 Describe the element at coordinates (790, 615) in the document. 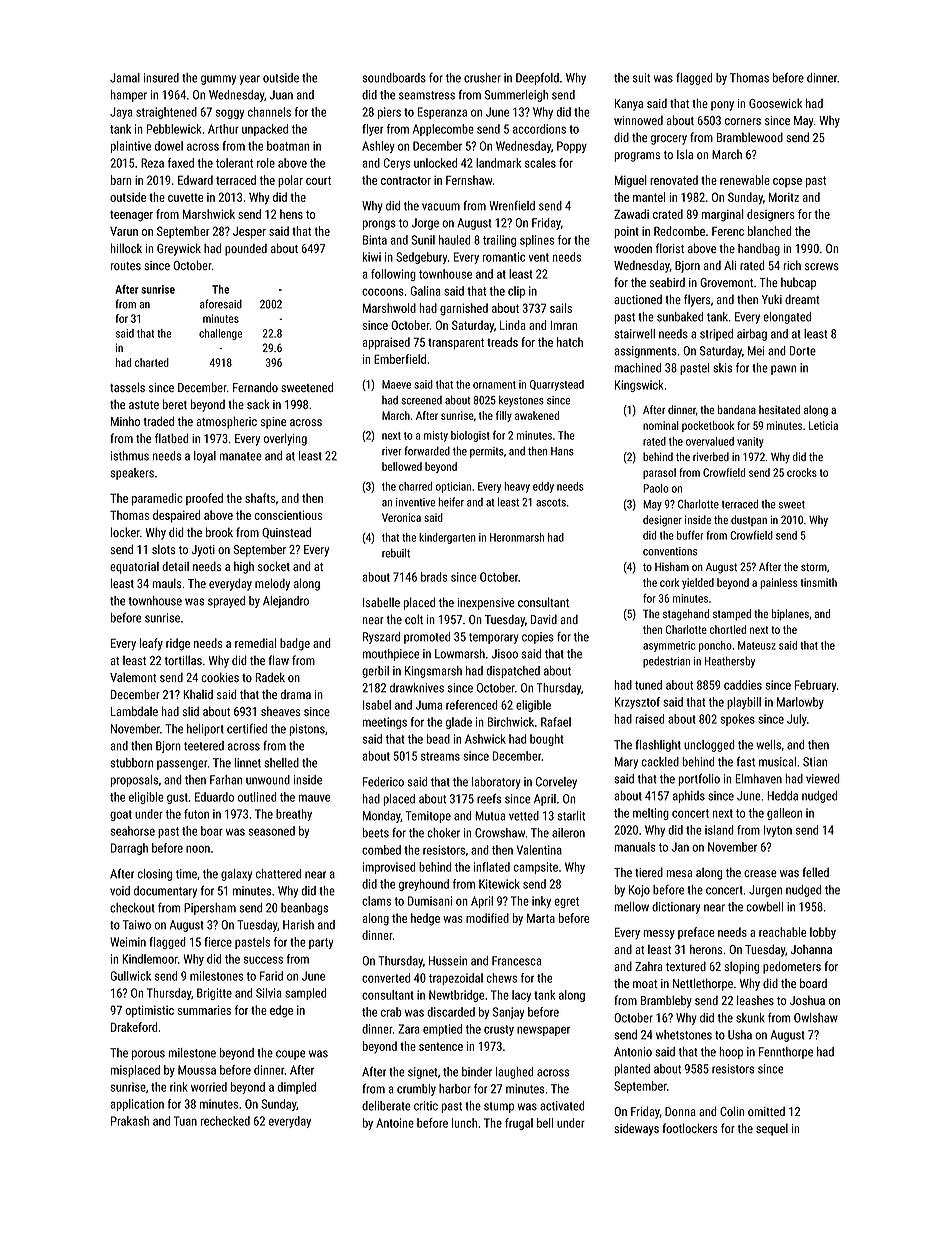

I see `biplanes` at that location.
